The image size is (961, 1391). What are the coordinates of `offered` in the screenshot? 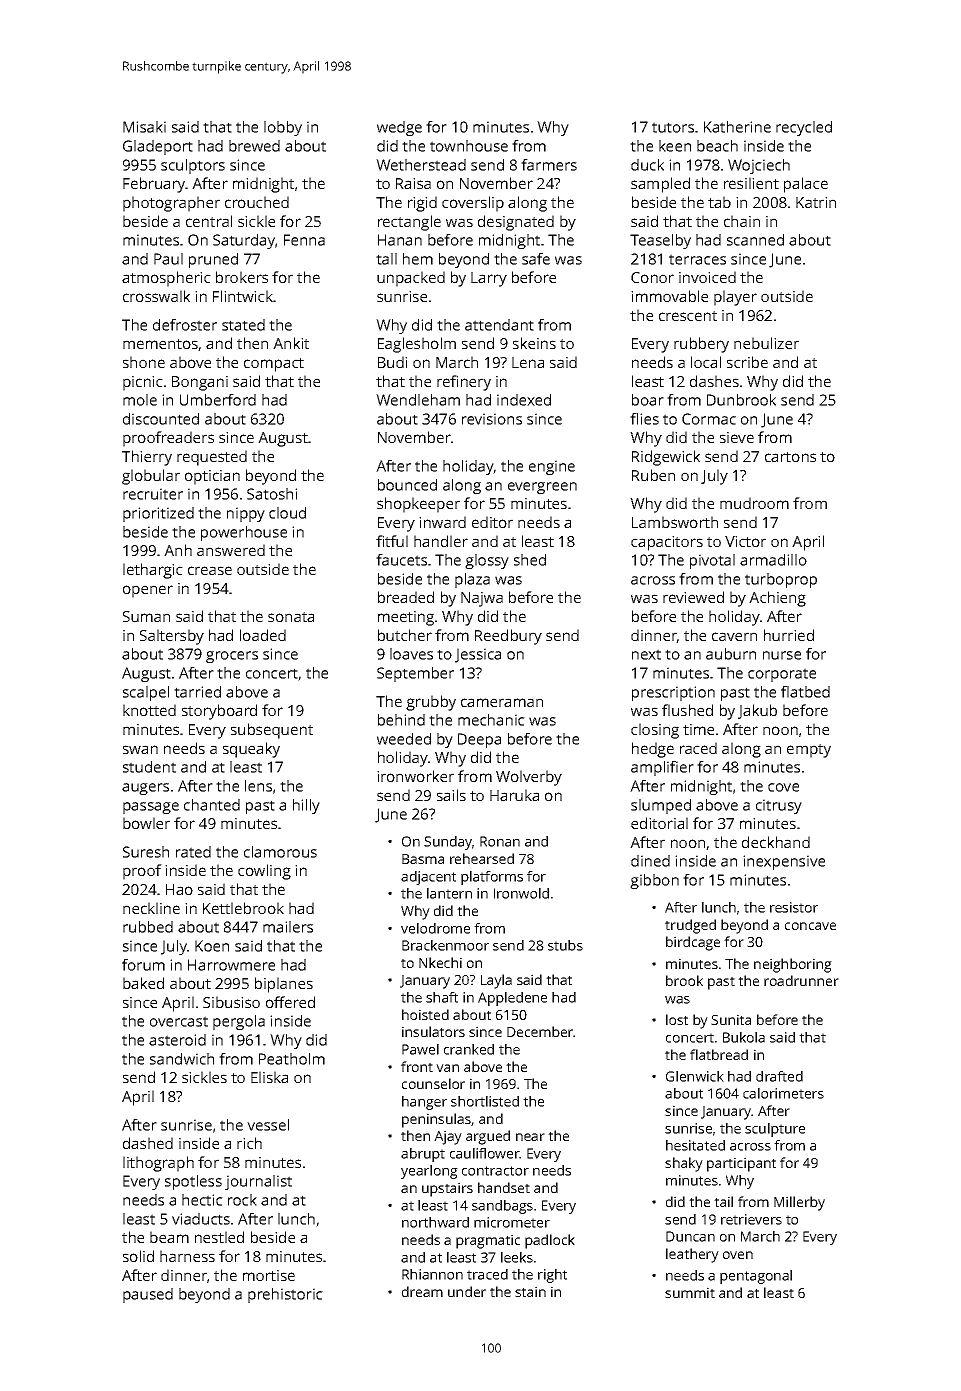 It's located at (290, 1002).
